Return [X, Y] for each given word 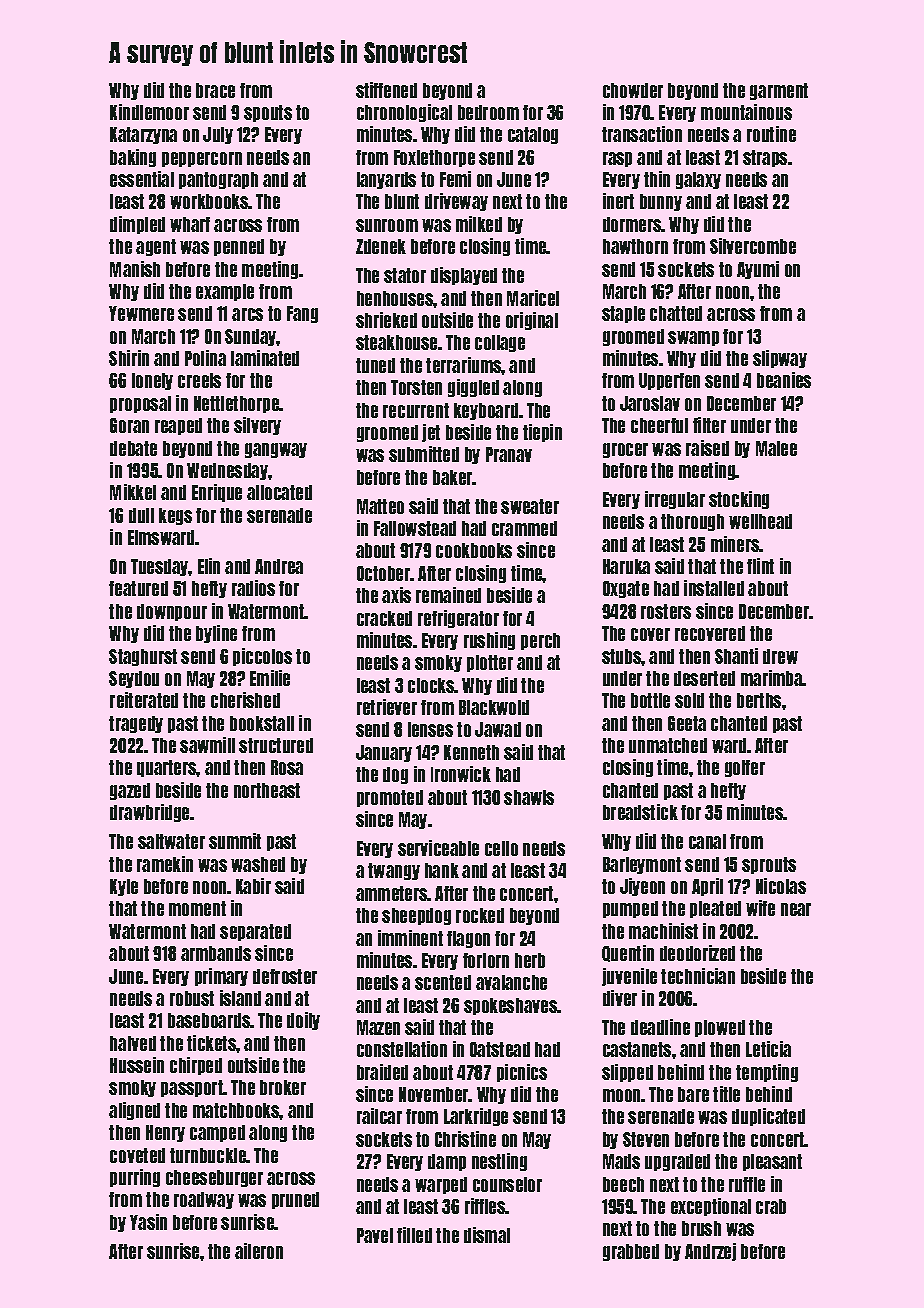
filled [414, 1235]
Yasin [148, 1222]
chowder [633, 90]
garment [779, 91]
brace [215, 90]
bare [693, 1094]
